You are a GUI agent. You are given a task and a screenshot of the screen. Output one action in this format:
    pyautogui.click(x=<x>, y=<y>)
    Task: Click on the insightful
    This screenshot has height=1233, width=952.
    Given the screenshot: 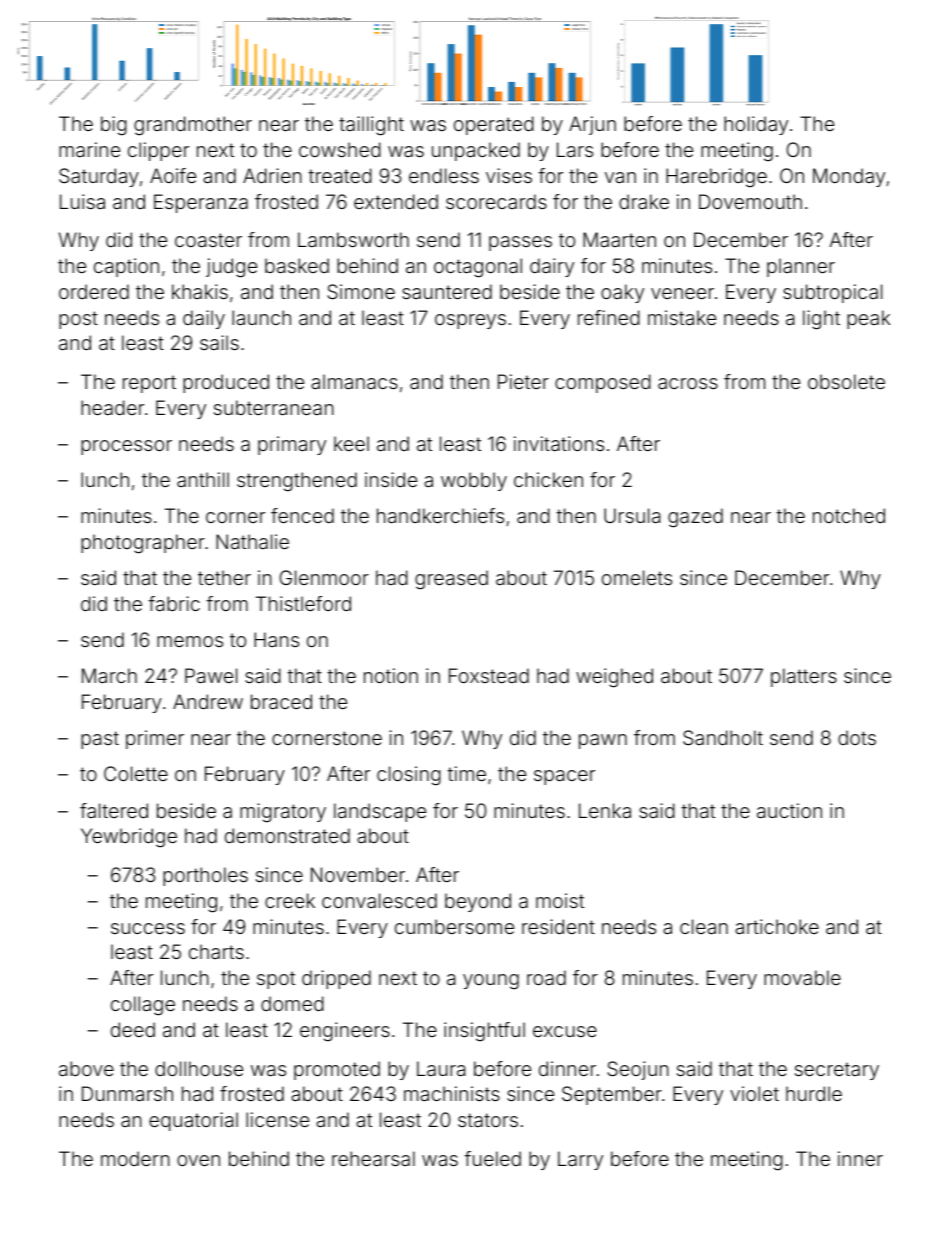 What is the action you would take?
    pyautogui.click(x=484, y=1032)
